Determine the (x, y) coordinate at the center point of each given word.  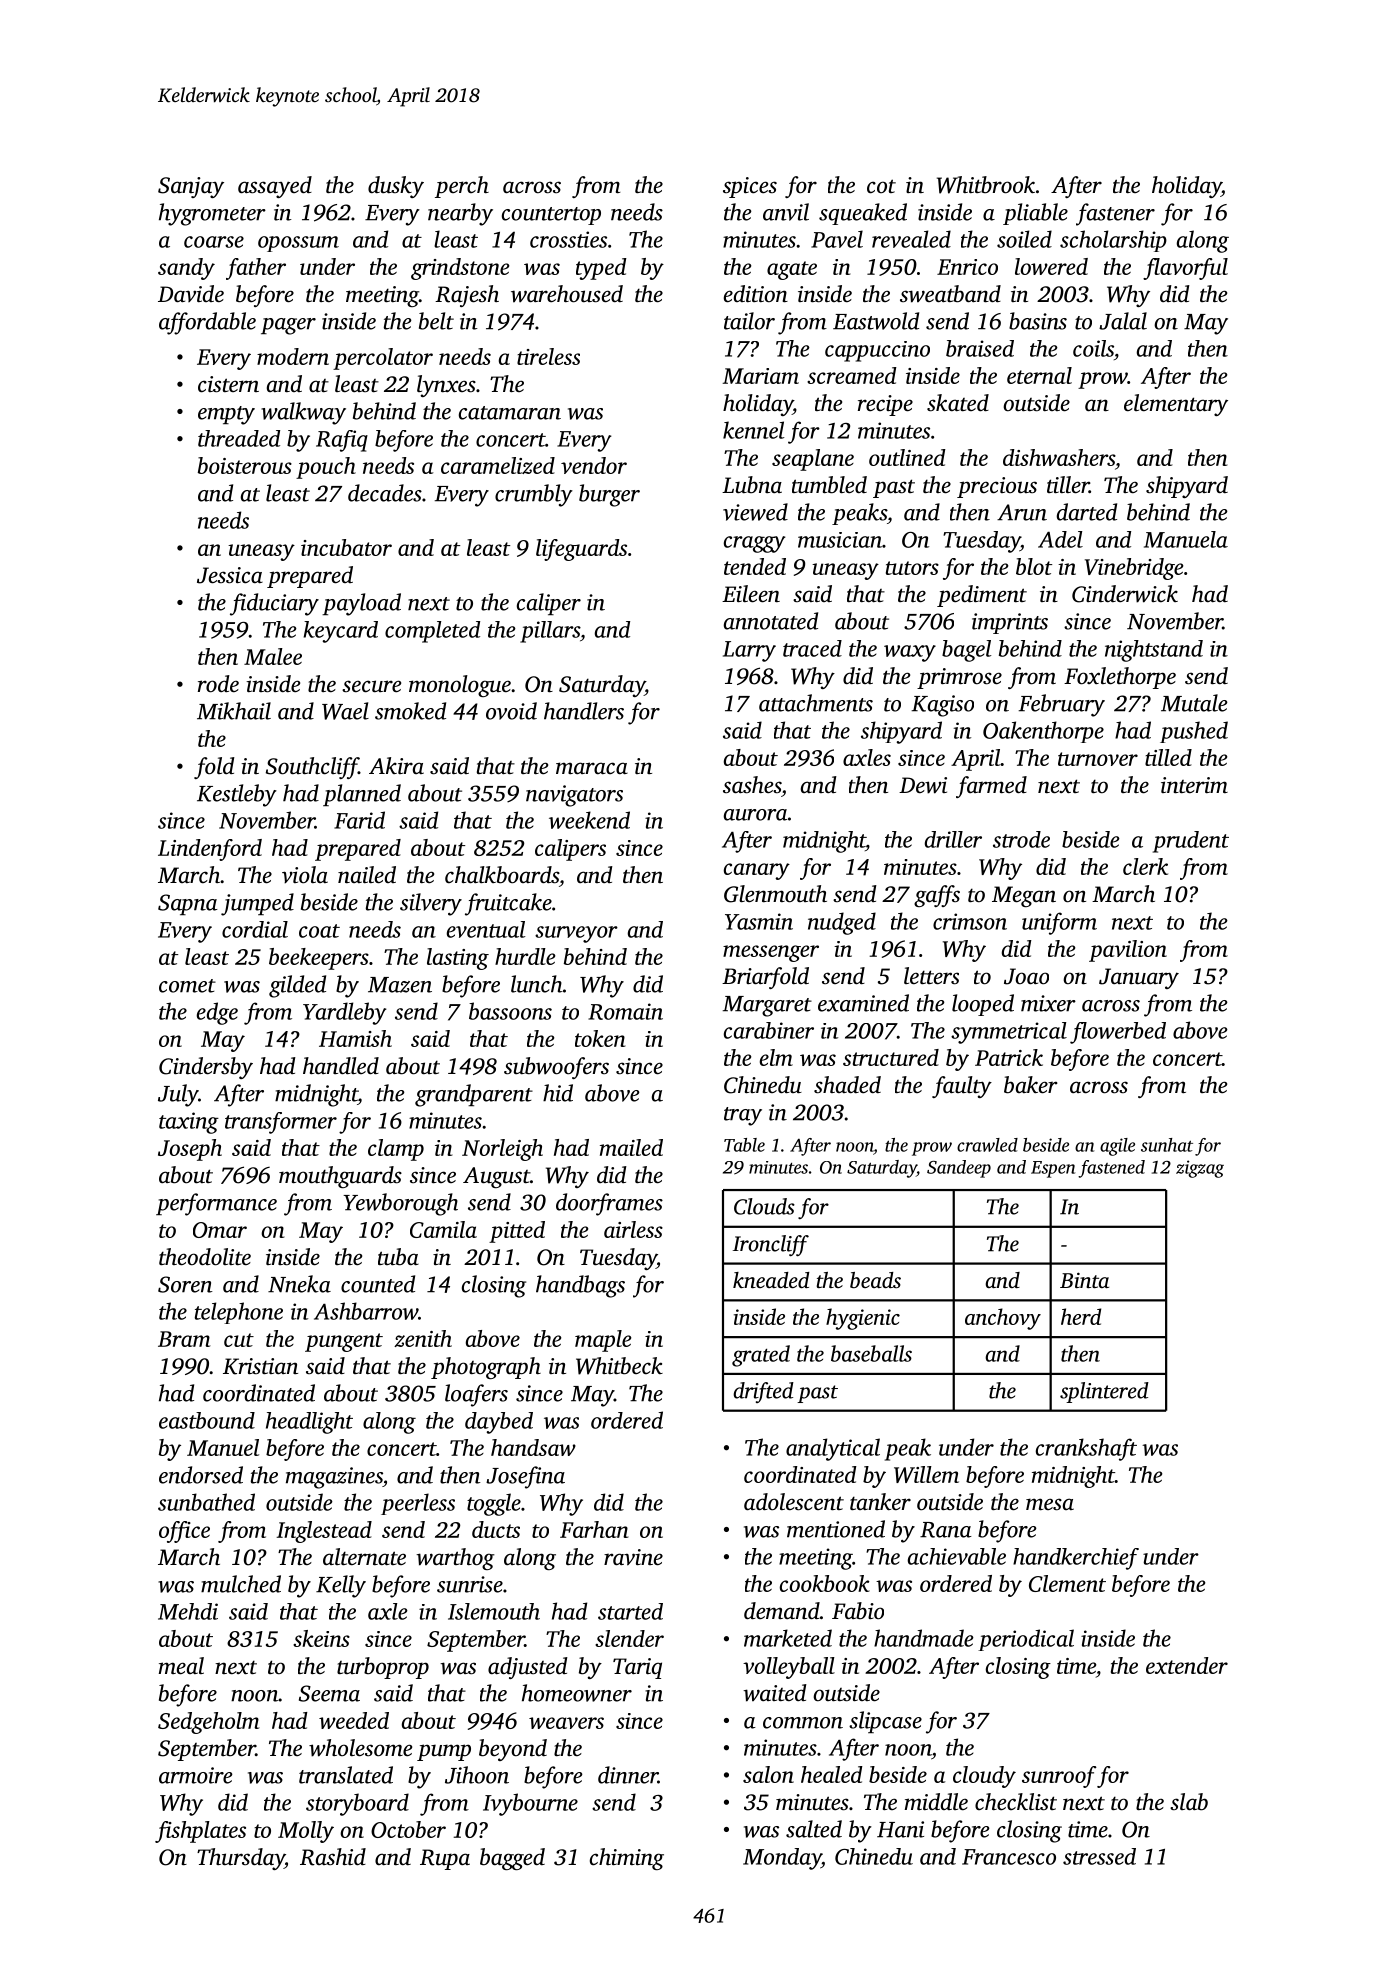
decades (385, 493)
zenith (423, 1338)
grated (761, 1356)
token (600, 1038)
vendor (594, 465)
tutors (912, 568)
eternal (1039, 375)
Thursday (241, 1859)
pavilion (1128, 951)
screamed (852, 375)
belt (436, 321)
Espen (1053, 1169)
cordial (255, 929)
